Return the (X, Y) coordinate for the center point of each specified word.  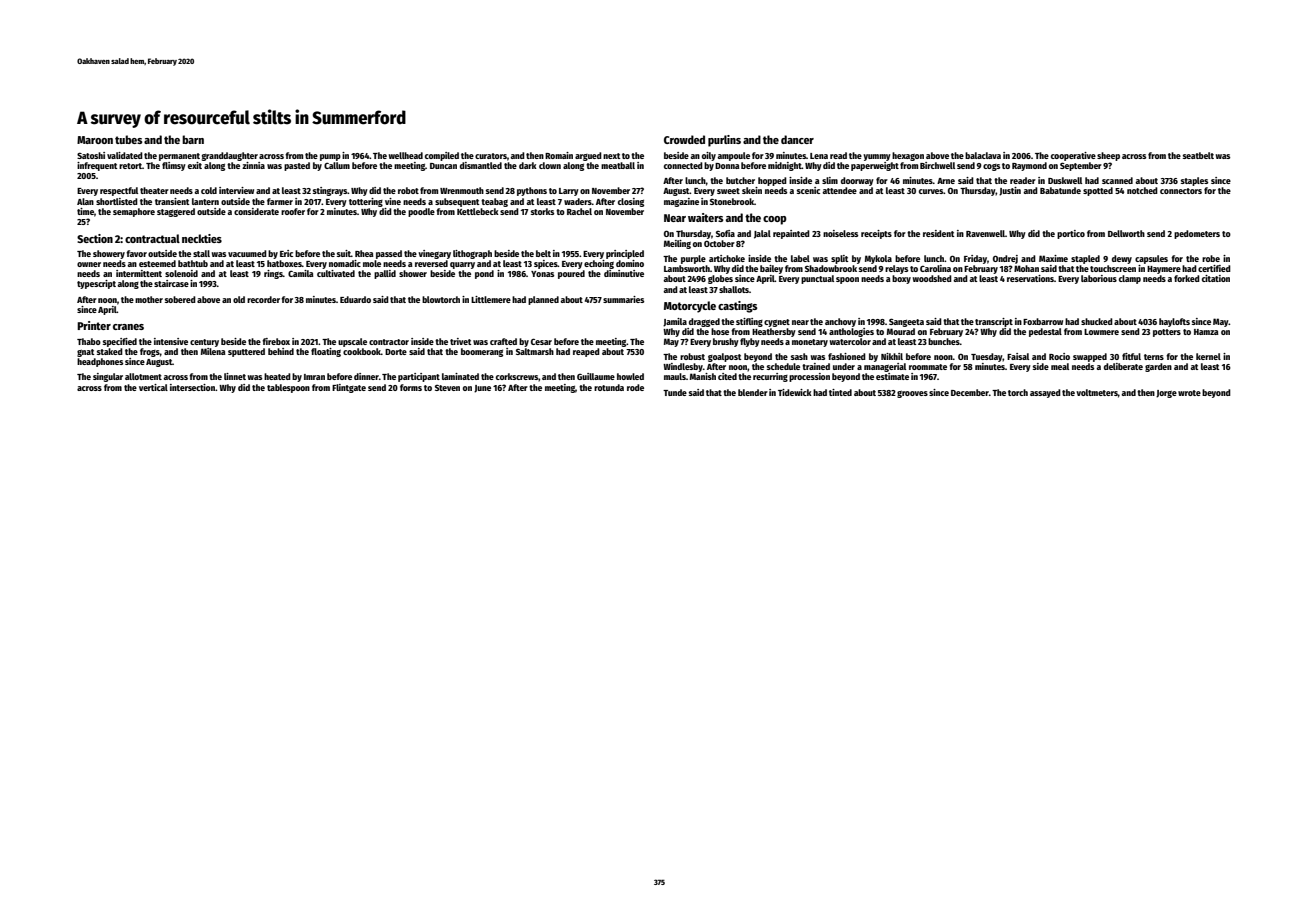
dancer (797, 139)
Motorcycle (690, 307)
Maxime (1053, 258)
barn (193, 139)
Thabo (89, 341)
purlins (724, 141)
